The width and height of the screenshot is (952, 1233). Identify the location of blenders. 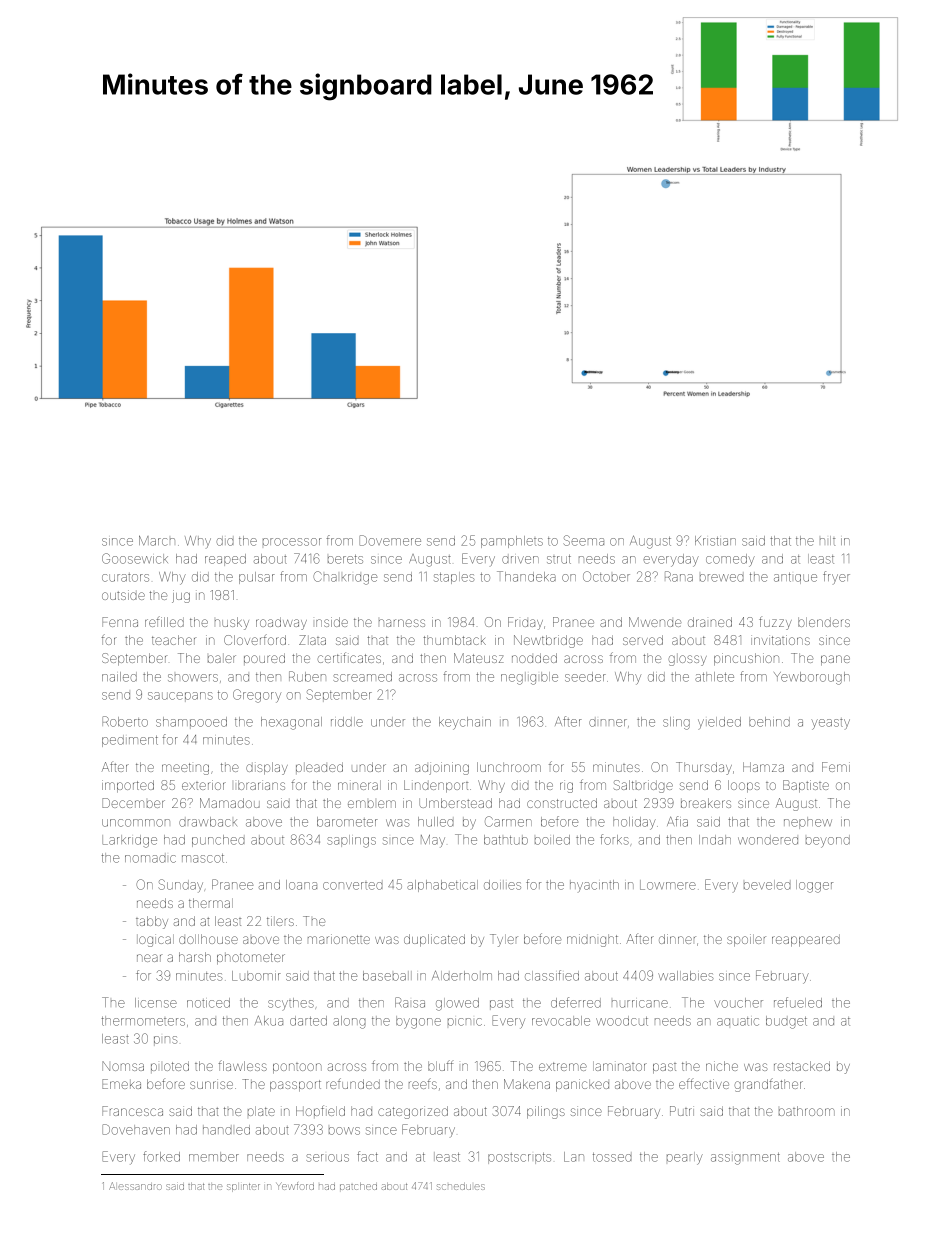
(824, 622).
